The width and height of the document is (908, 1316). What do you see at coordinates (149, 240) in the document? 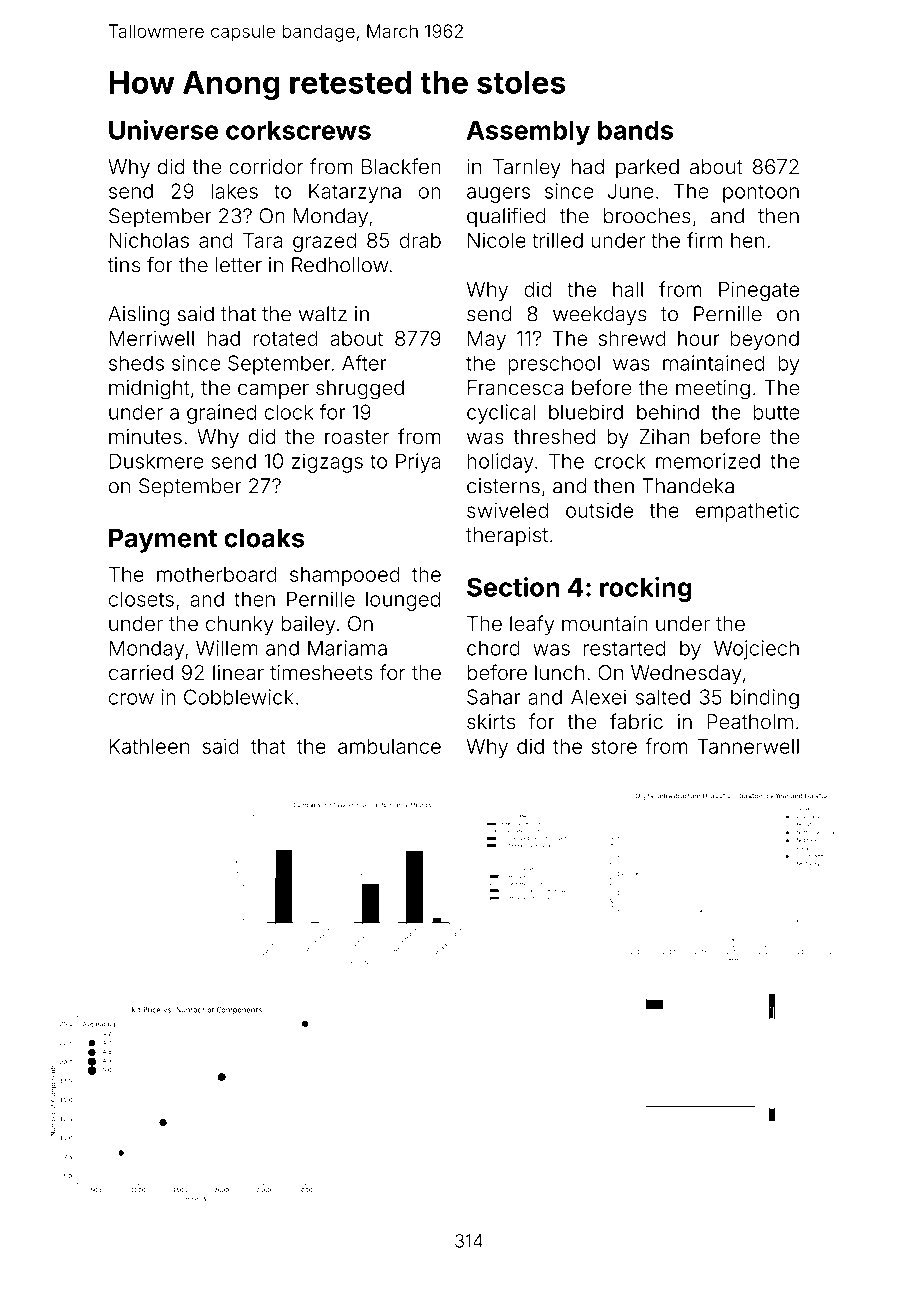
I see `Nicholas` at bounding box center [149, 240].
